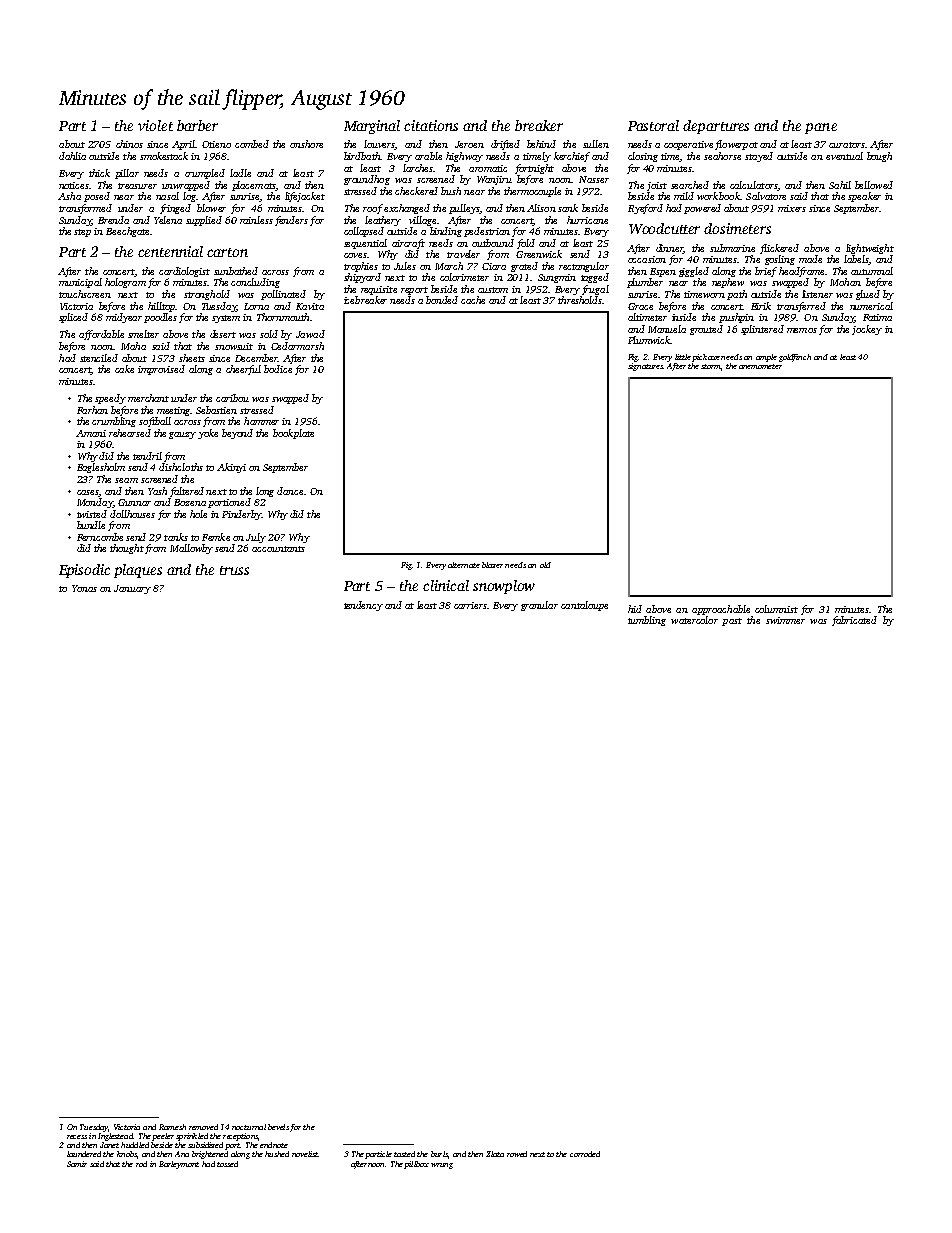 This document has height=1233, width=952. What do you see at coordinates (249, 1127) in the document?
I see `nocturnal` at bounding box center [249, 1127].
